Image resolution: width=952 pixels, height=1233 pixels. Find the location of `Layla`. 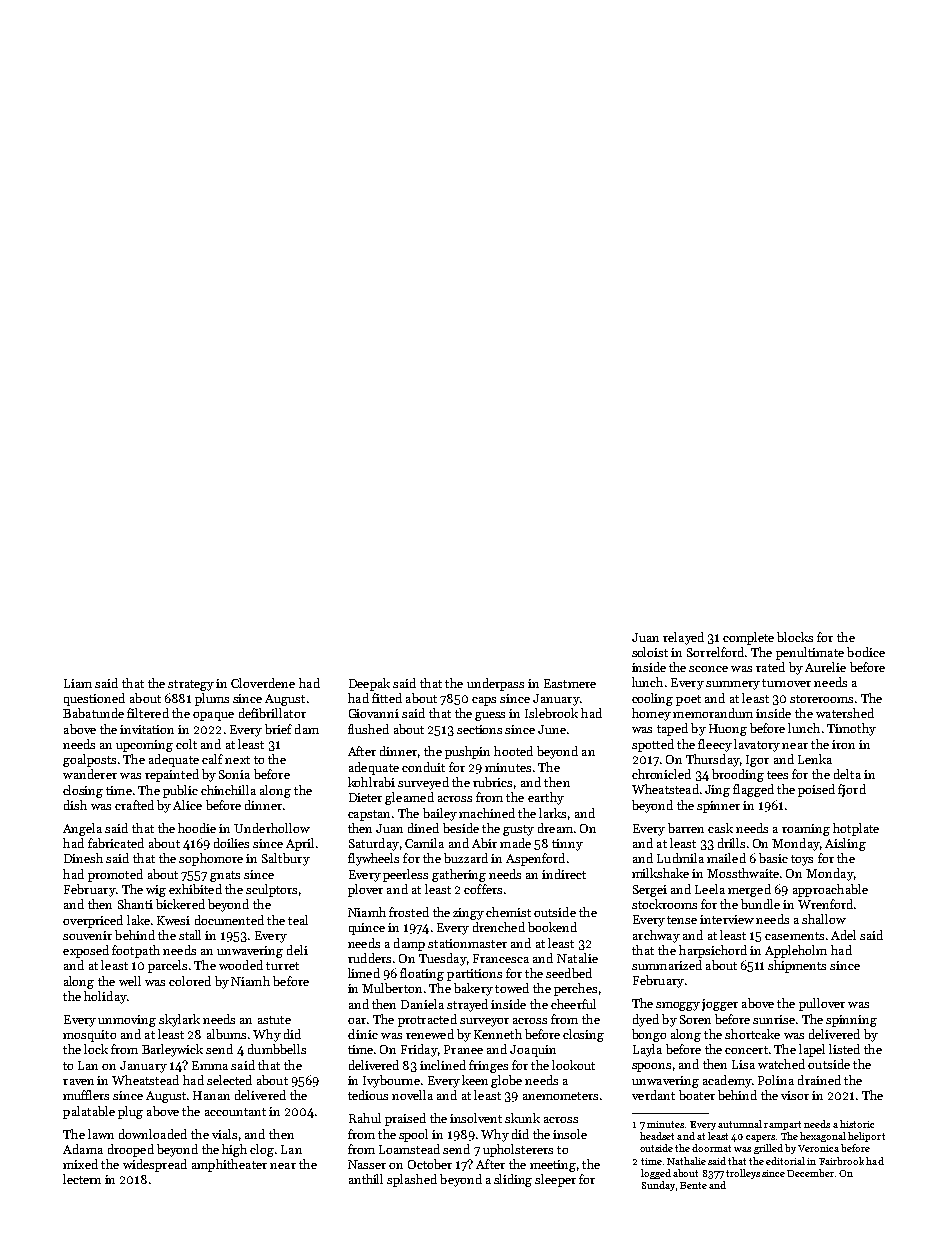

Layla is located at coordinates (647, 1050).
